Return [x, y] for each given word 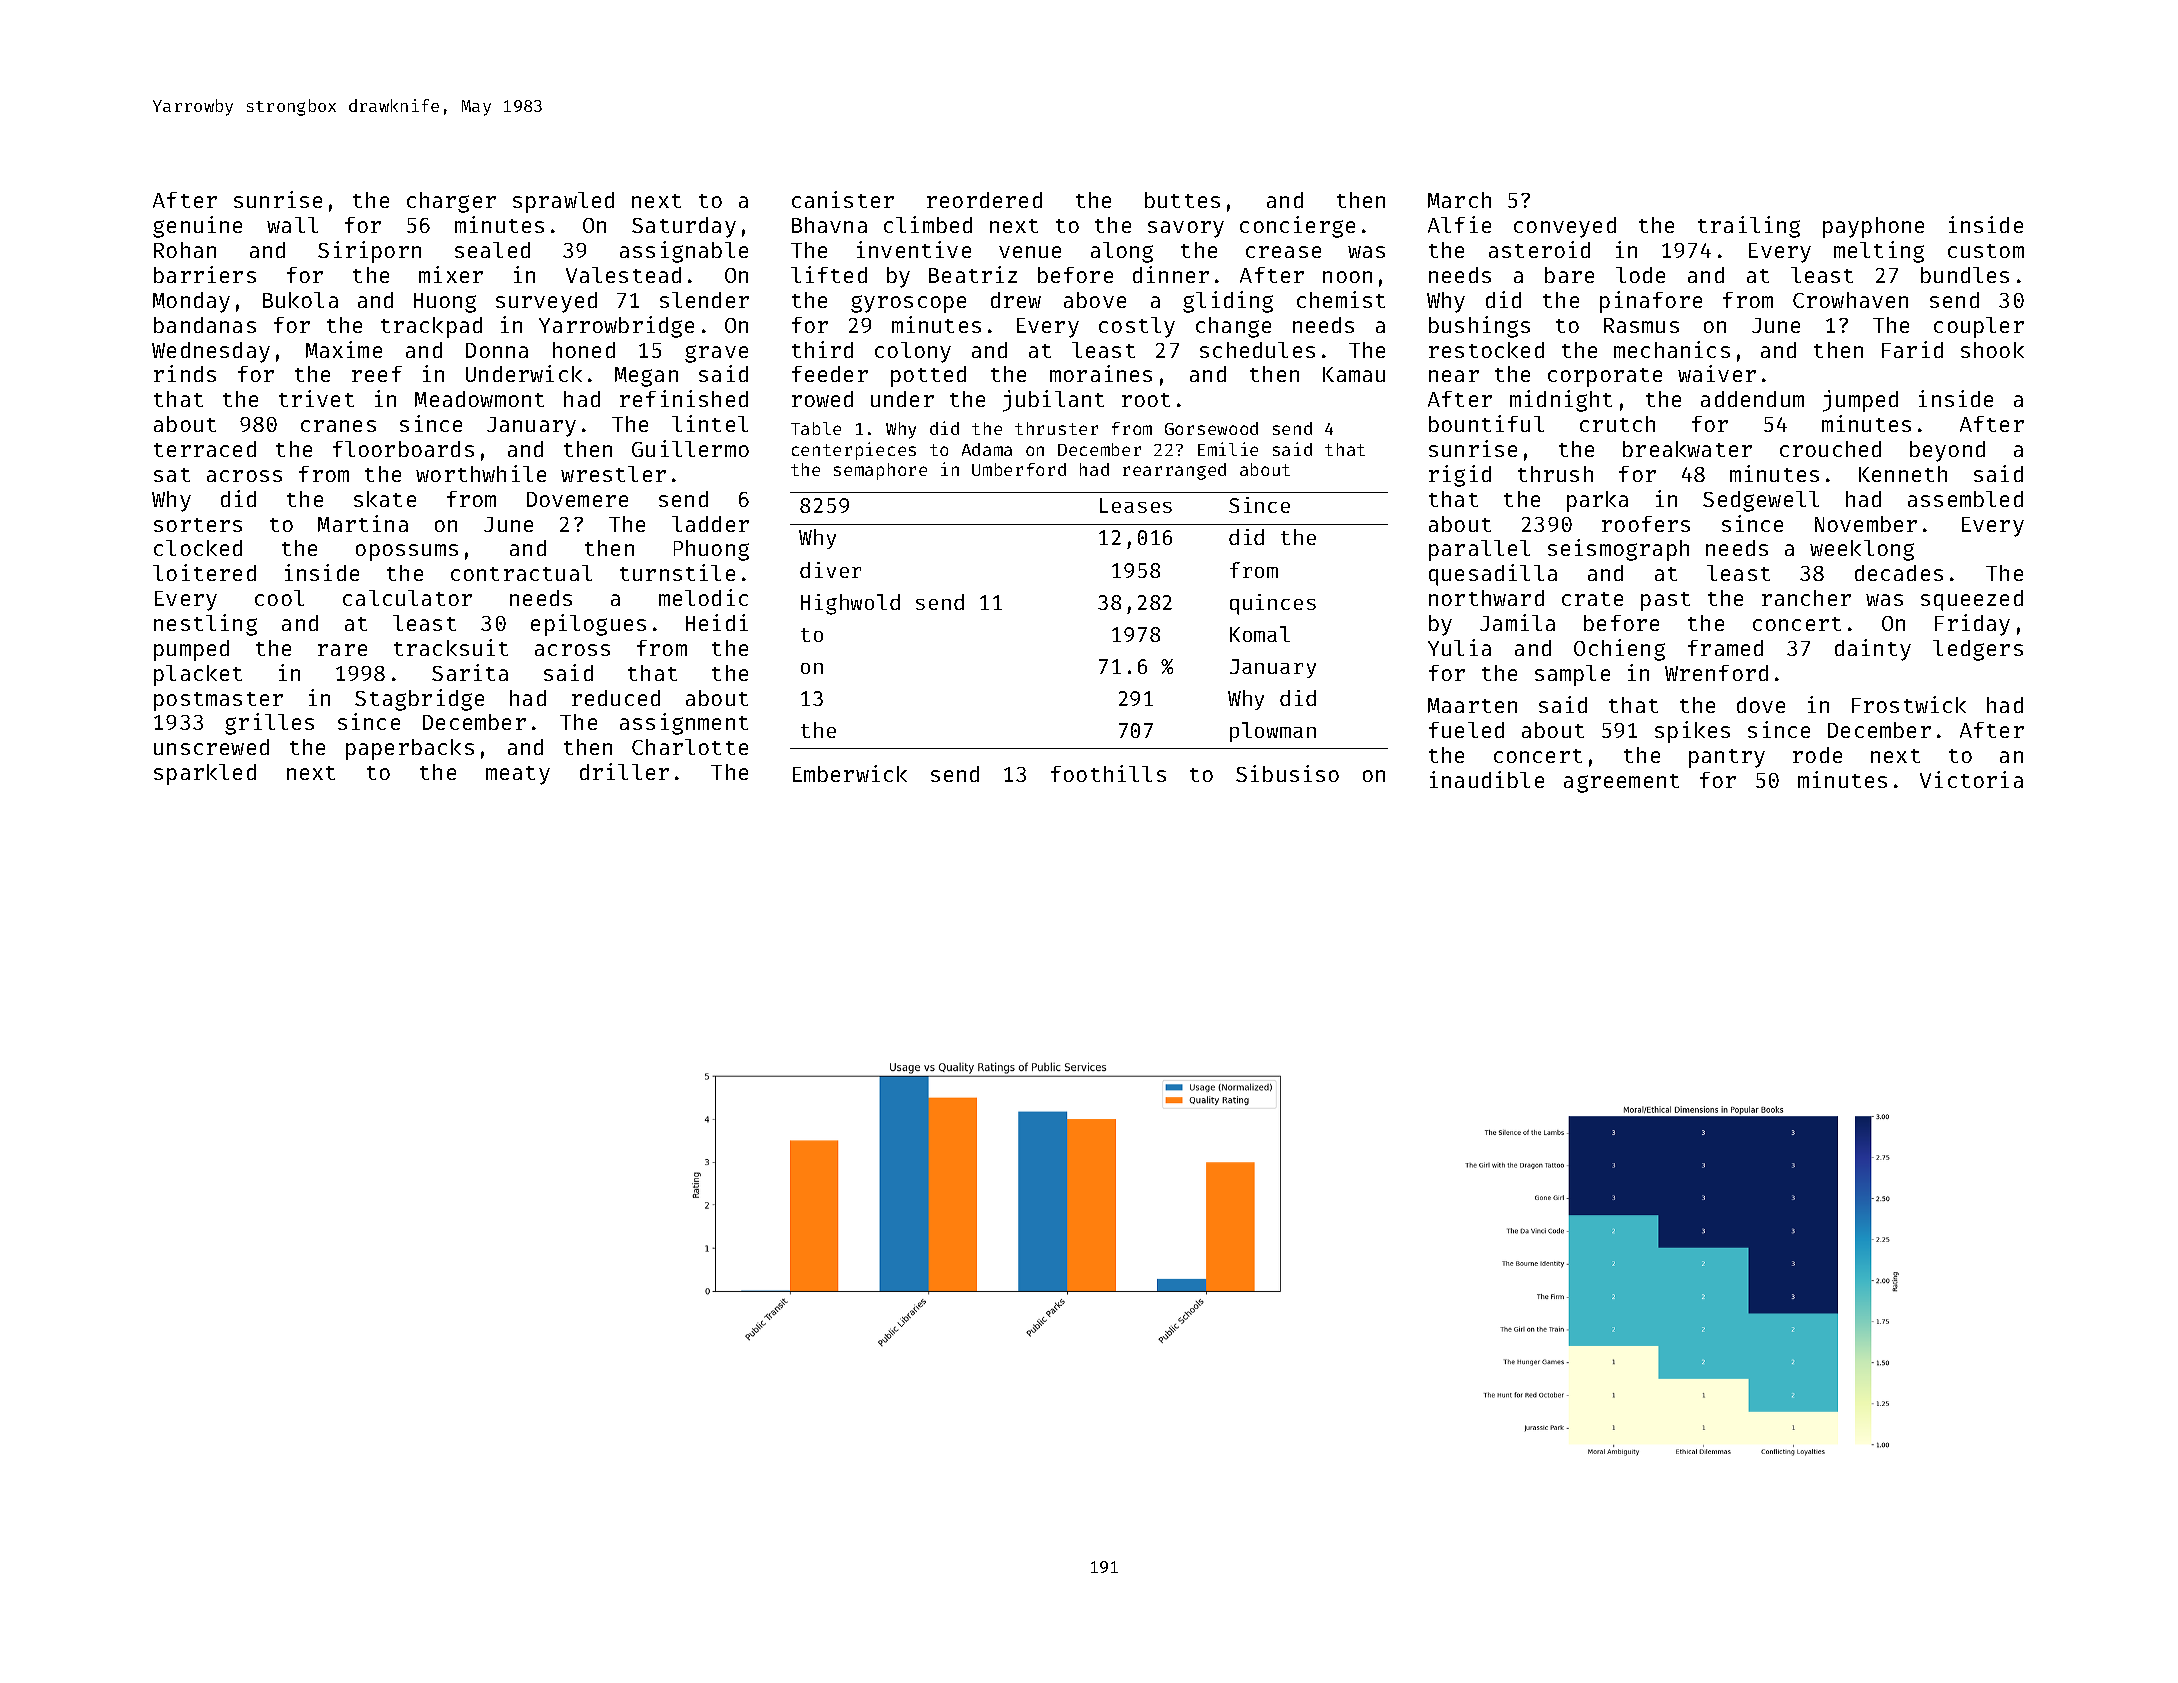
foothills [1108, 773]
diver [830, 570]
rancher [1806, 598]
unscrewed [211, 747]
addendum [1752, 399]
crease [1283, 252]
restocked [1486, 350]
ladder [710, 524]
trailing [1749, 227]
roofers [1646, 524]
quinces [1273, 604]
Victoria [1971, 779]
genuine [197, 227]
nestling [205, 625]
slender [704, 300]
